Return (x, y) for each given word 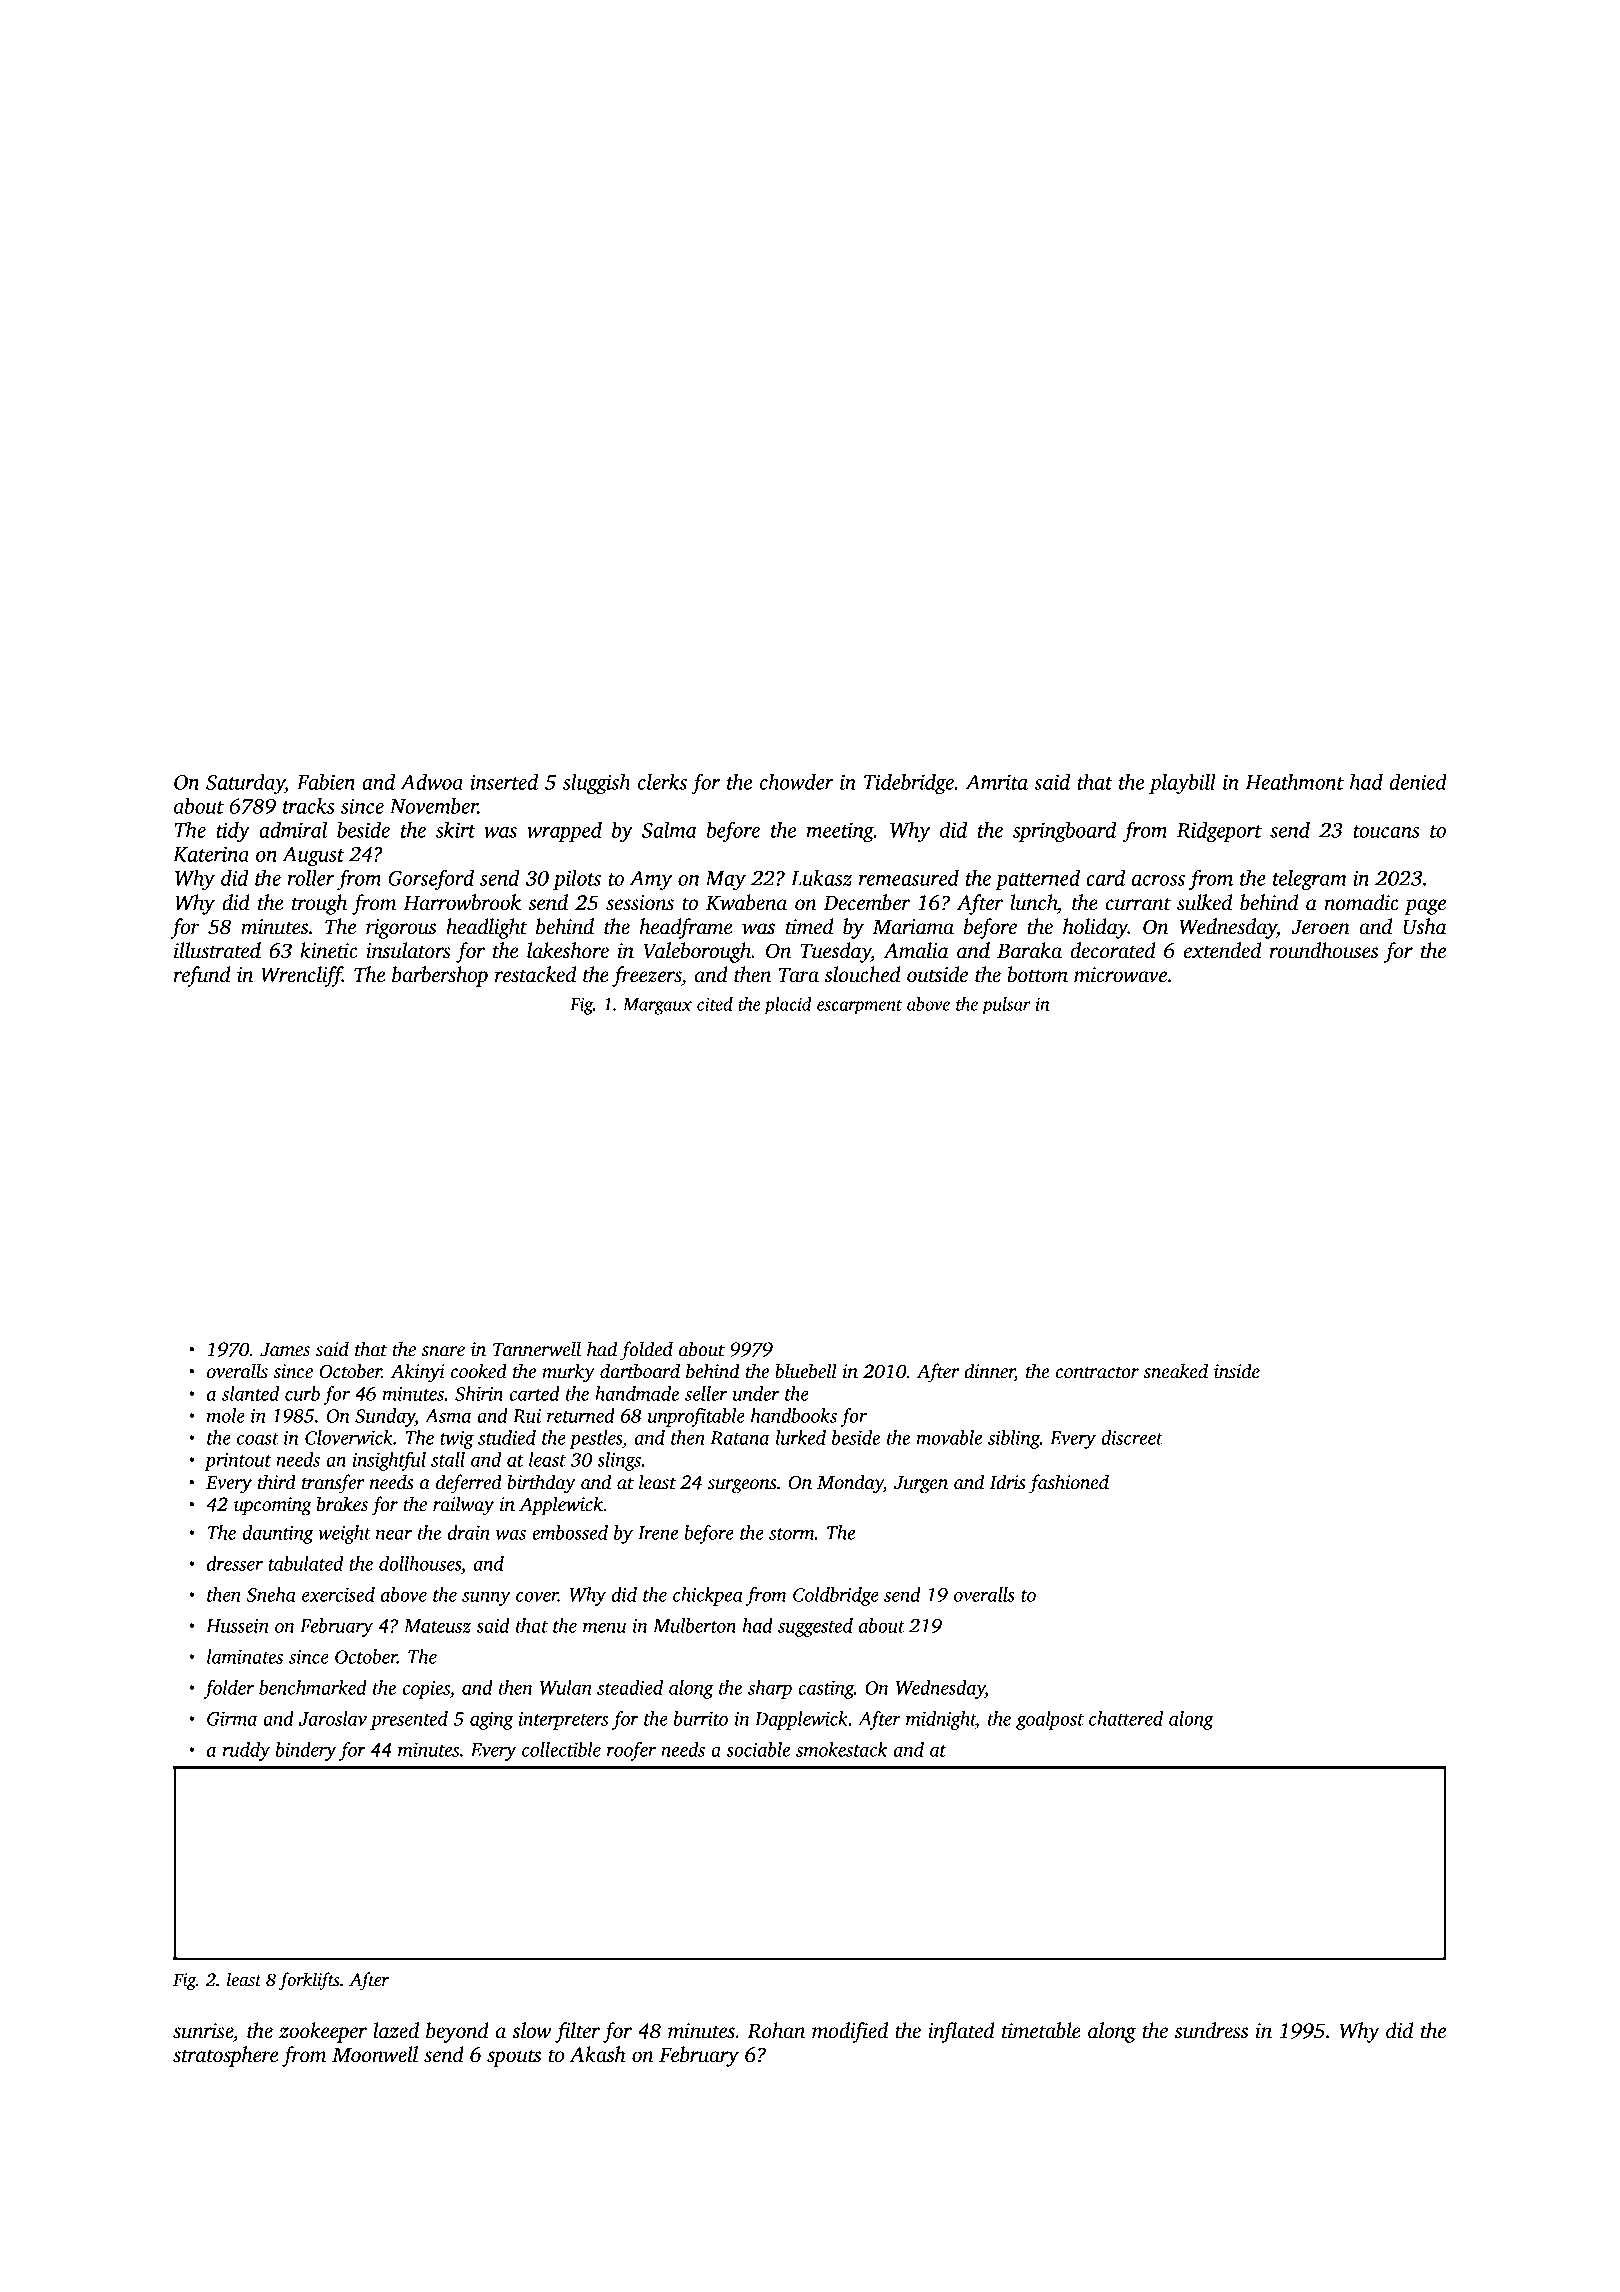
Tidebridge (909, 784)
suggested (815, 1627)
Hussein (237, 1626)
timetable (1041, 2030)
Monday (850, 1484)
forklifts (309, 1981)
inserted (504, 782)
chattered (1126, 1718)
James (285, 1350)
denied (1418, 782)
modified (850, 2032)
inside (1237, 1371)
